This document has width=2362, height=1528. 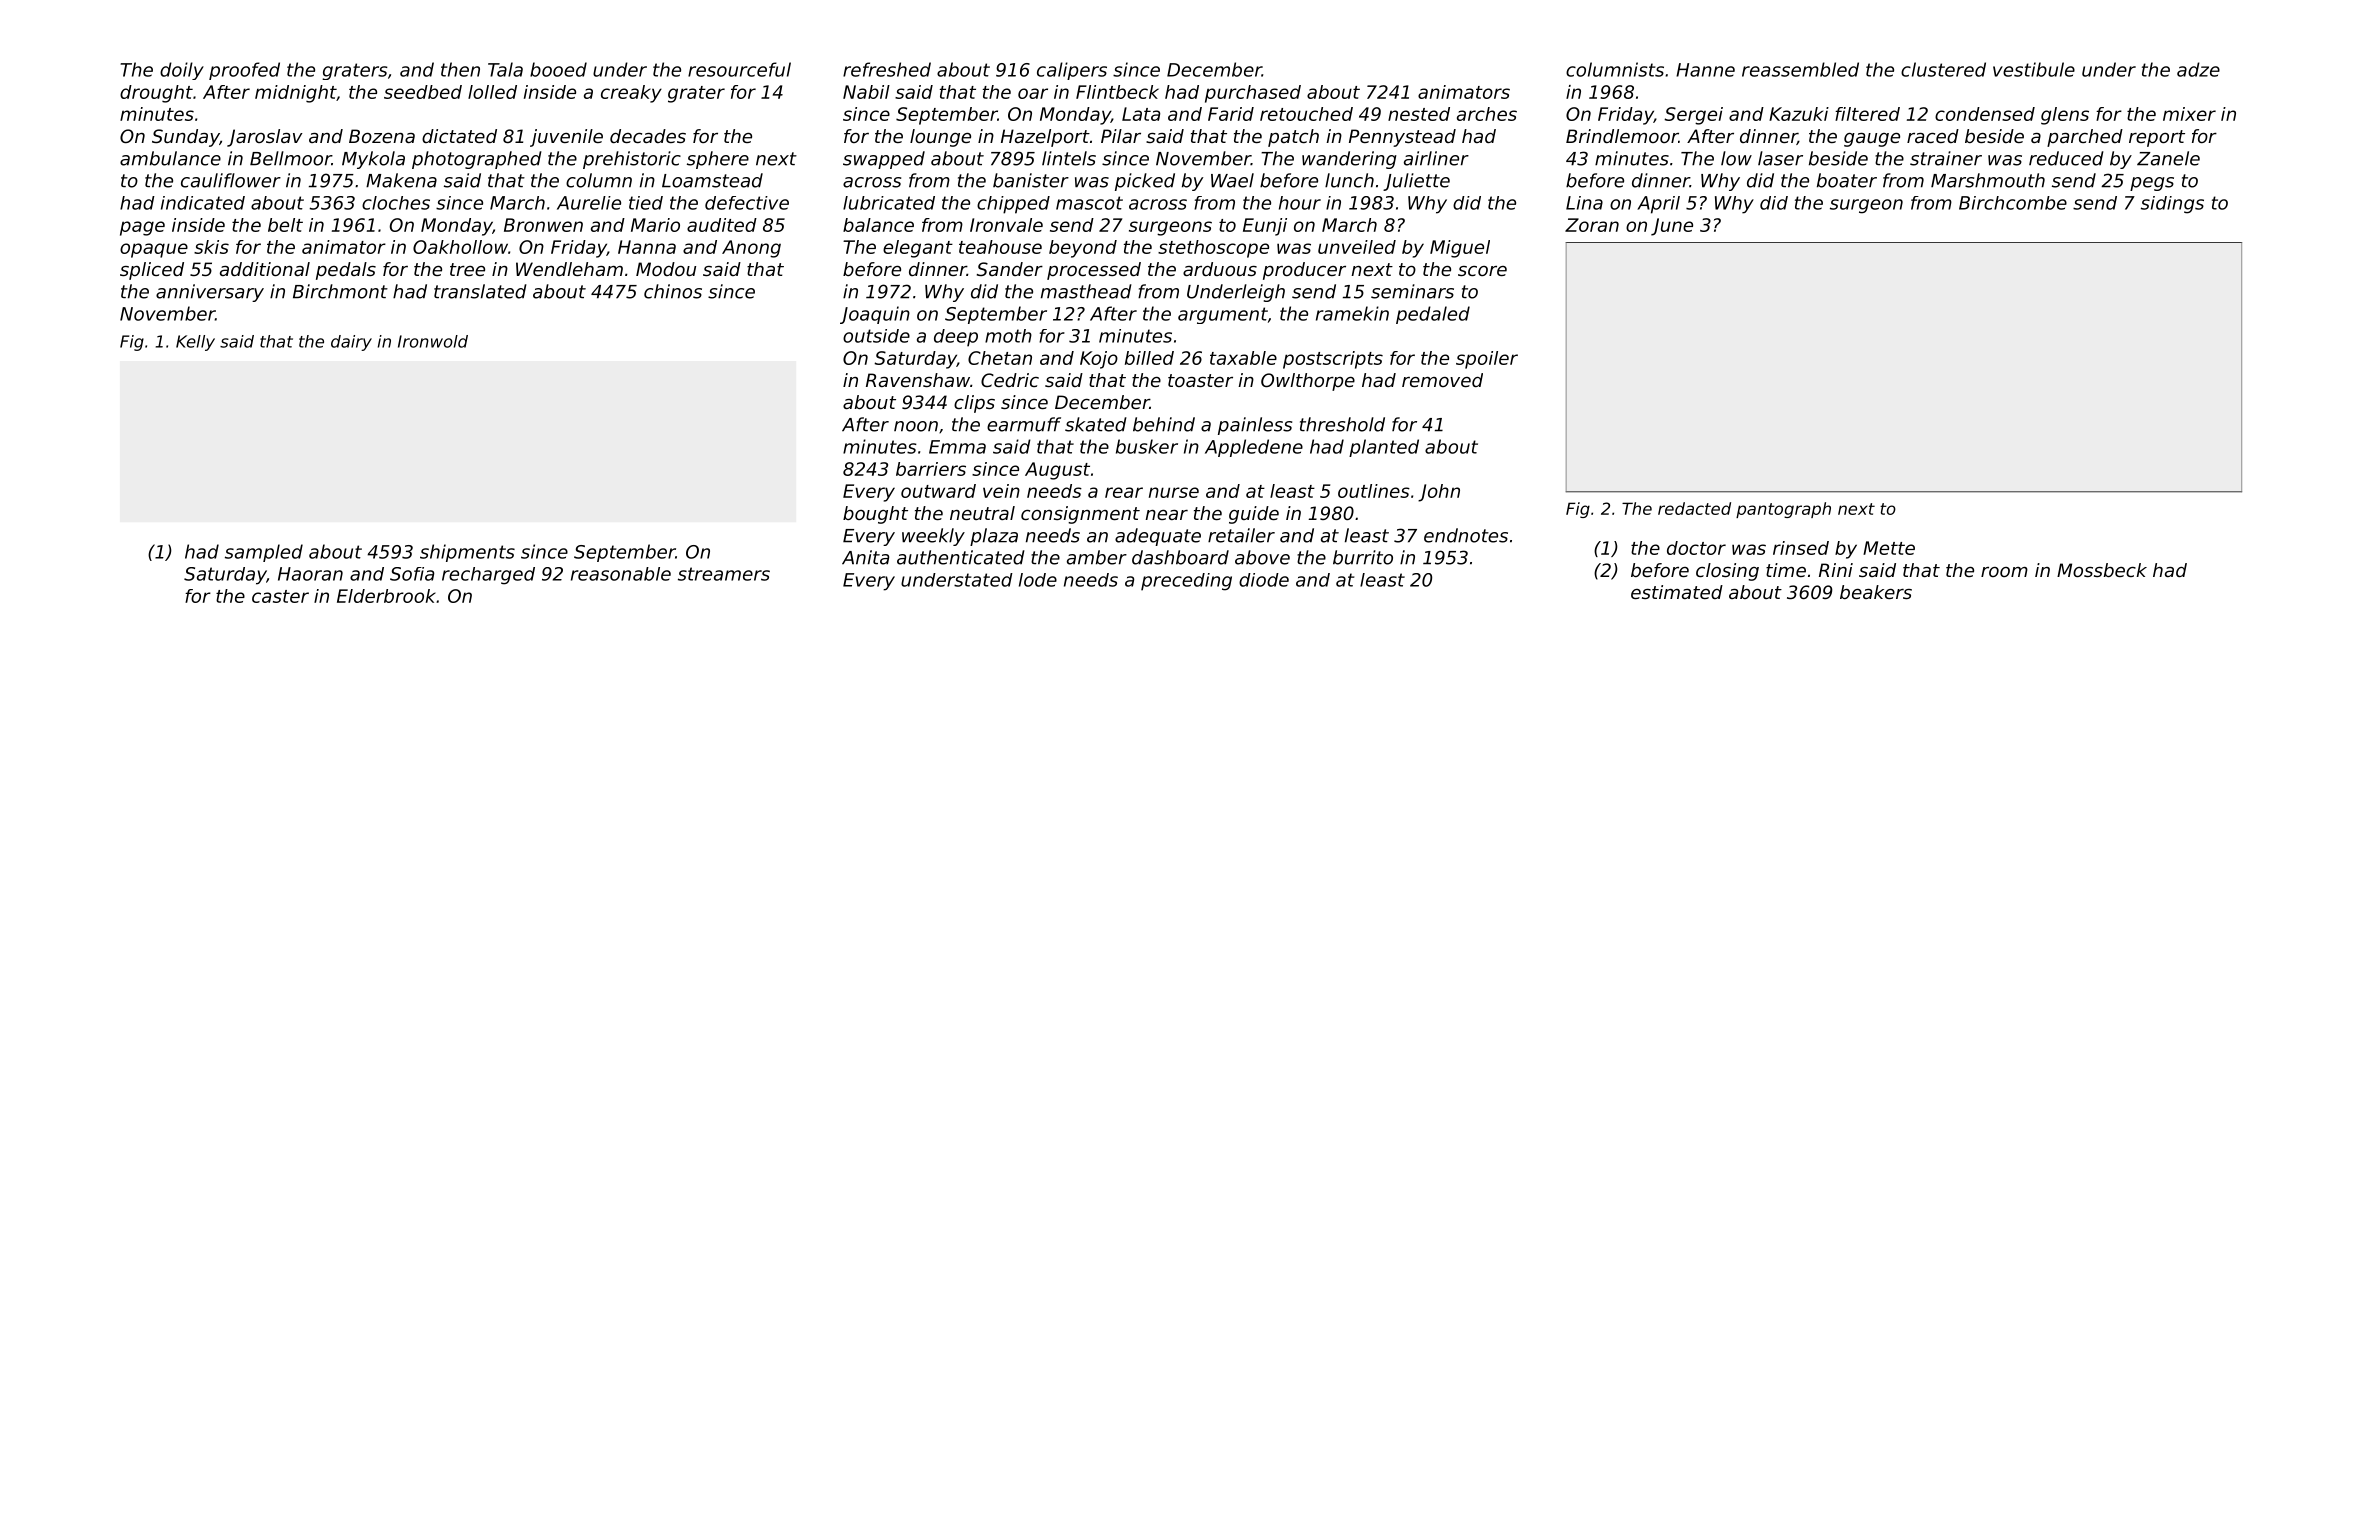 What do you see at coordinates (1876, 592) in the document?
I see `beakers` at bounding box center [1876, 592].
